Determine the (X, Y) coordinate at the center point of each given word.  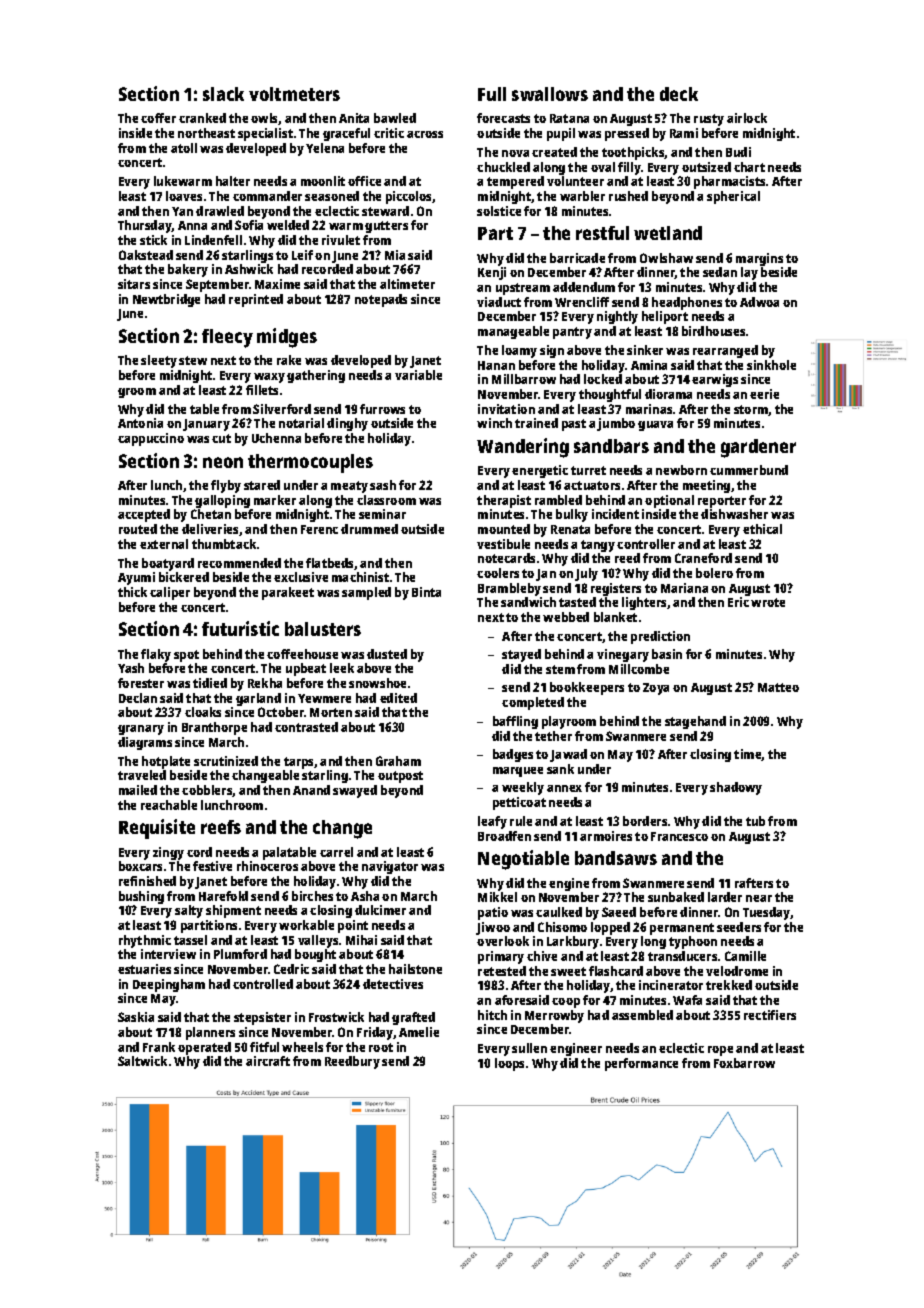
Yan (182, 211)
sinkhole (771, 365)
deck (679, 94)
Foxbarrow (744, 1063)
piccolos (409, 197)
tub (755, 821)
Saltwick (142, 1061)
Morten (331, 712)
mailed (138, 790)
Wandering (523, 448)
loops (509, 1064)
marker (275, 500)
